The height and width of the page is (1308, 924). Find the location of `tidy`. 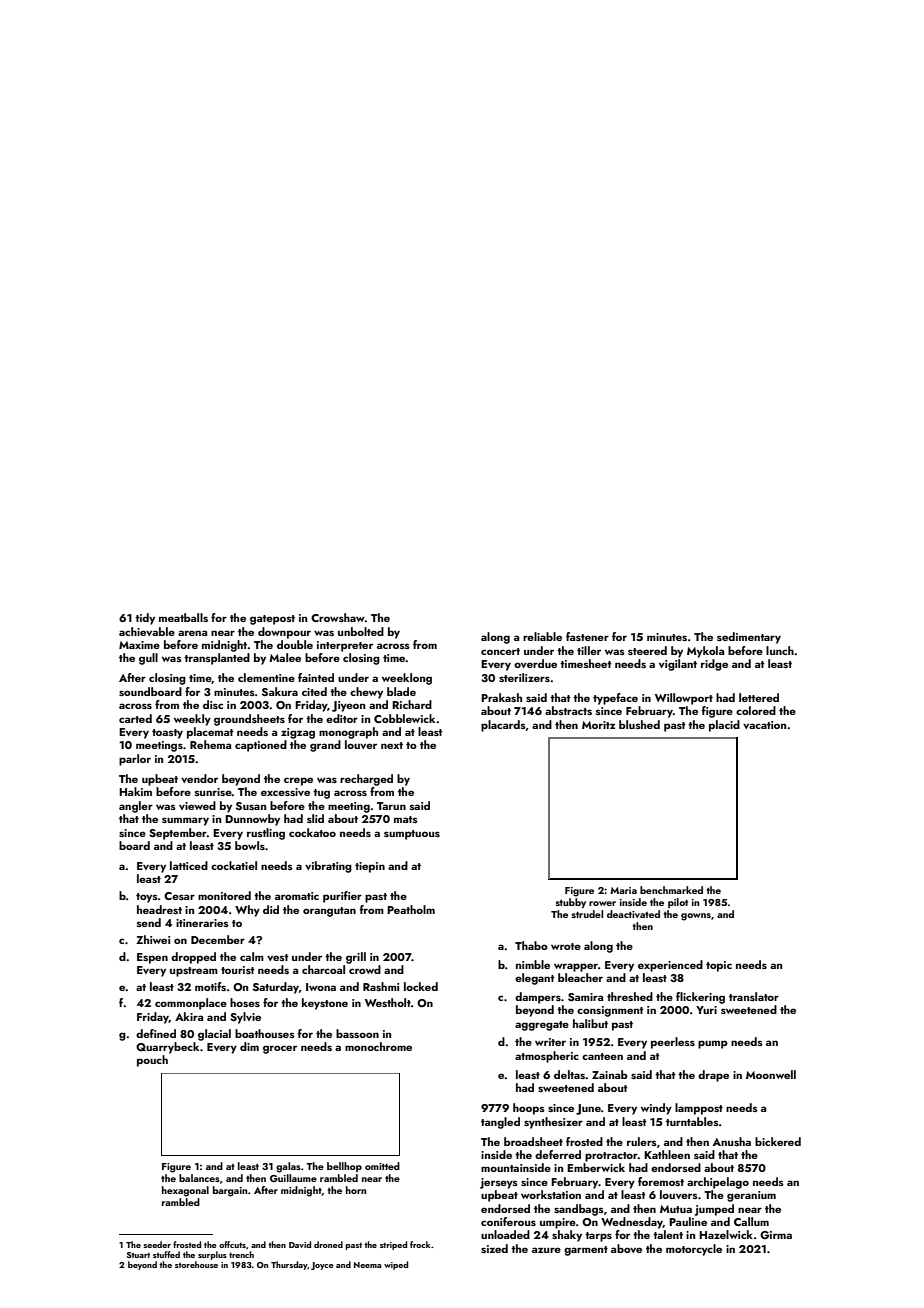

tidy is located at coordinates (145, 619).
